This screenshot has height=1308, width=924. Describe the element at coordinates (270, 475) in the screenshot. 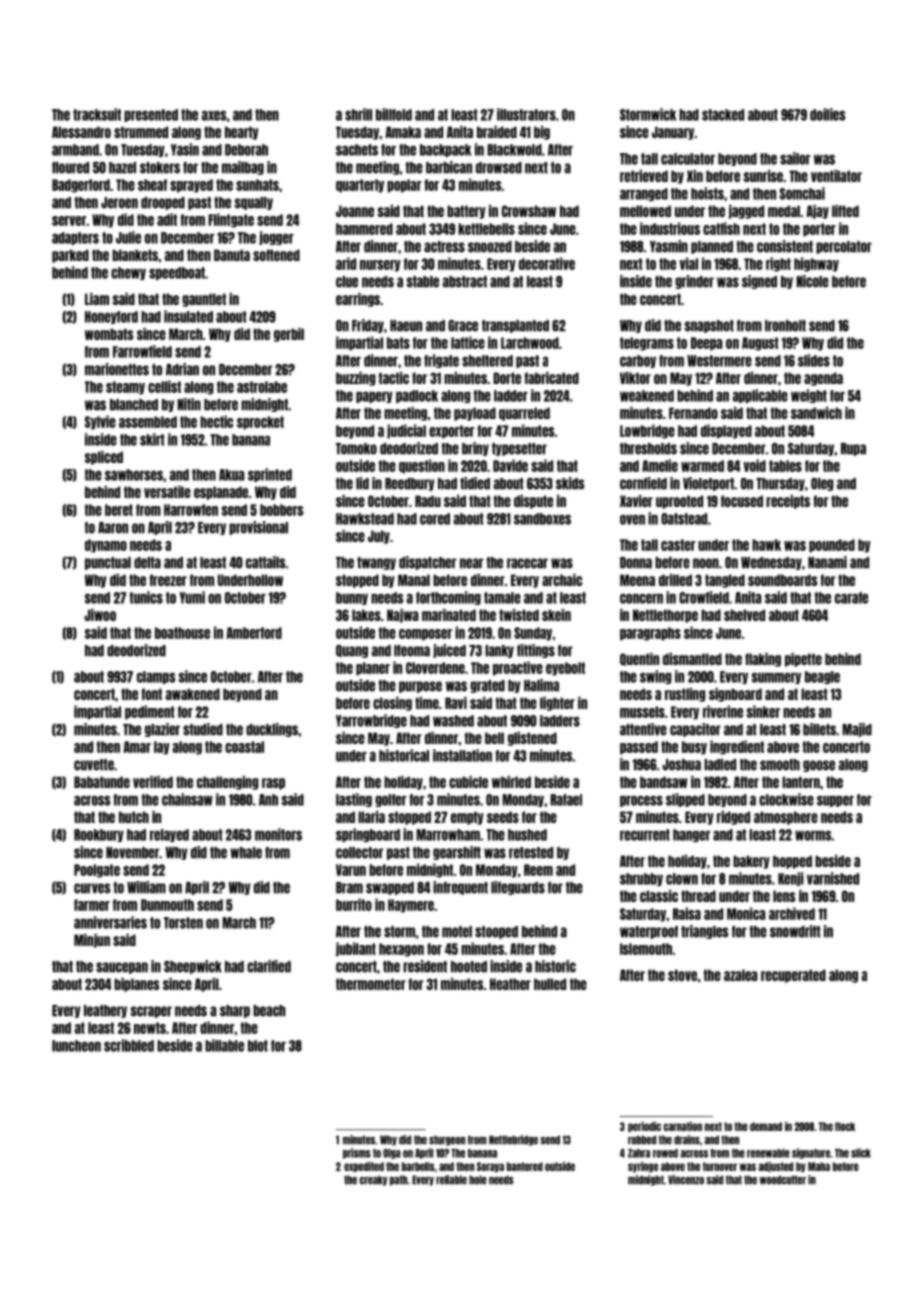

I see `sprinted` at that location.
